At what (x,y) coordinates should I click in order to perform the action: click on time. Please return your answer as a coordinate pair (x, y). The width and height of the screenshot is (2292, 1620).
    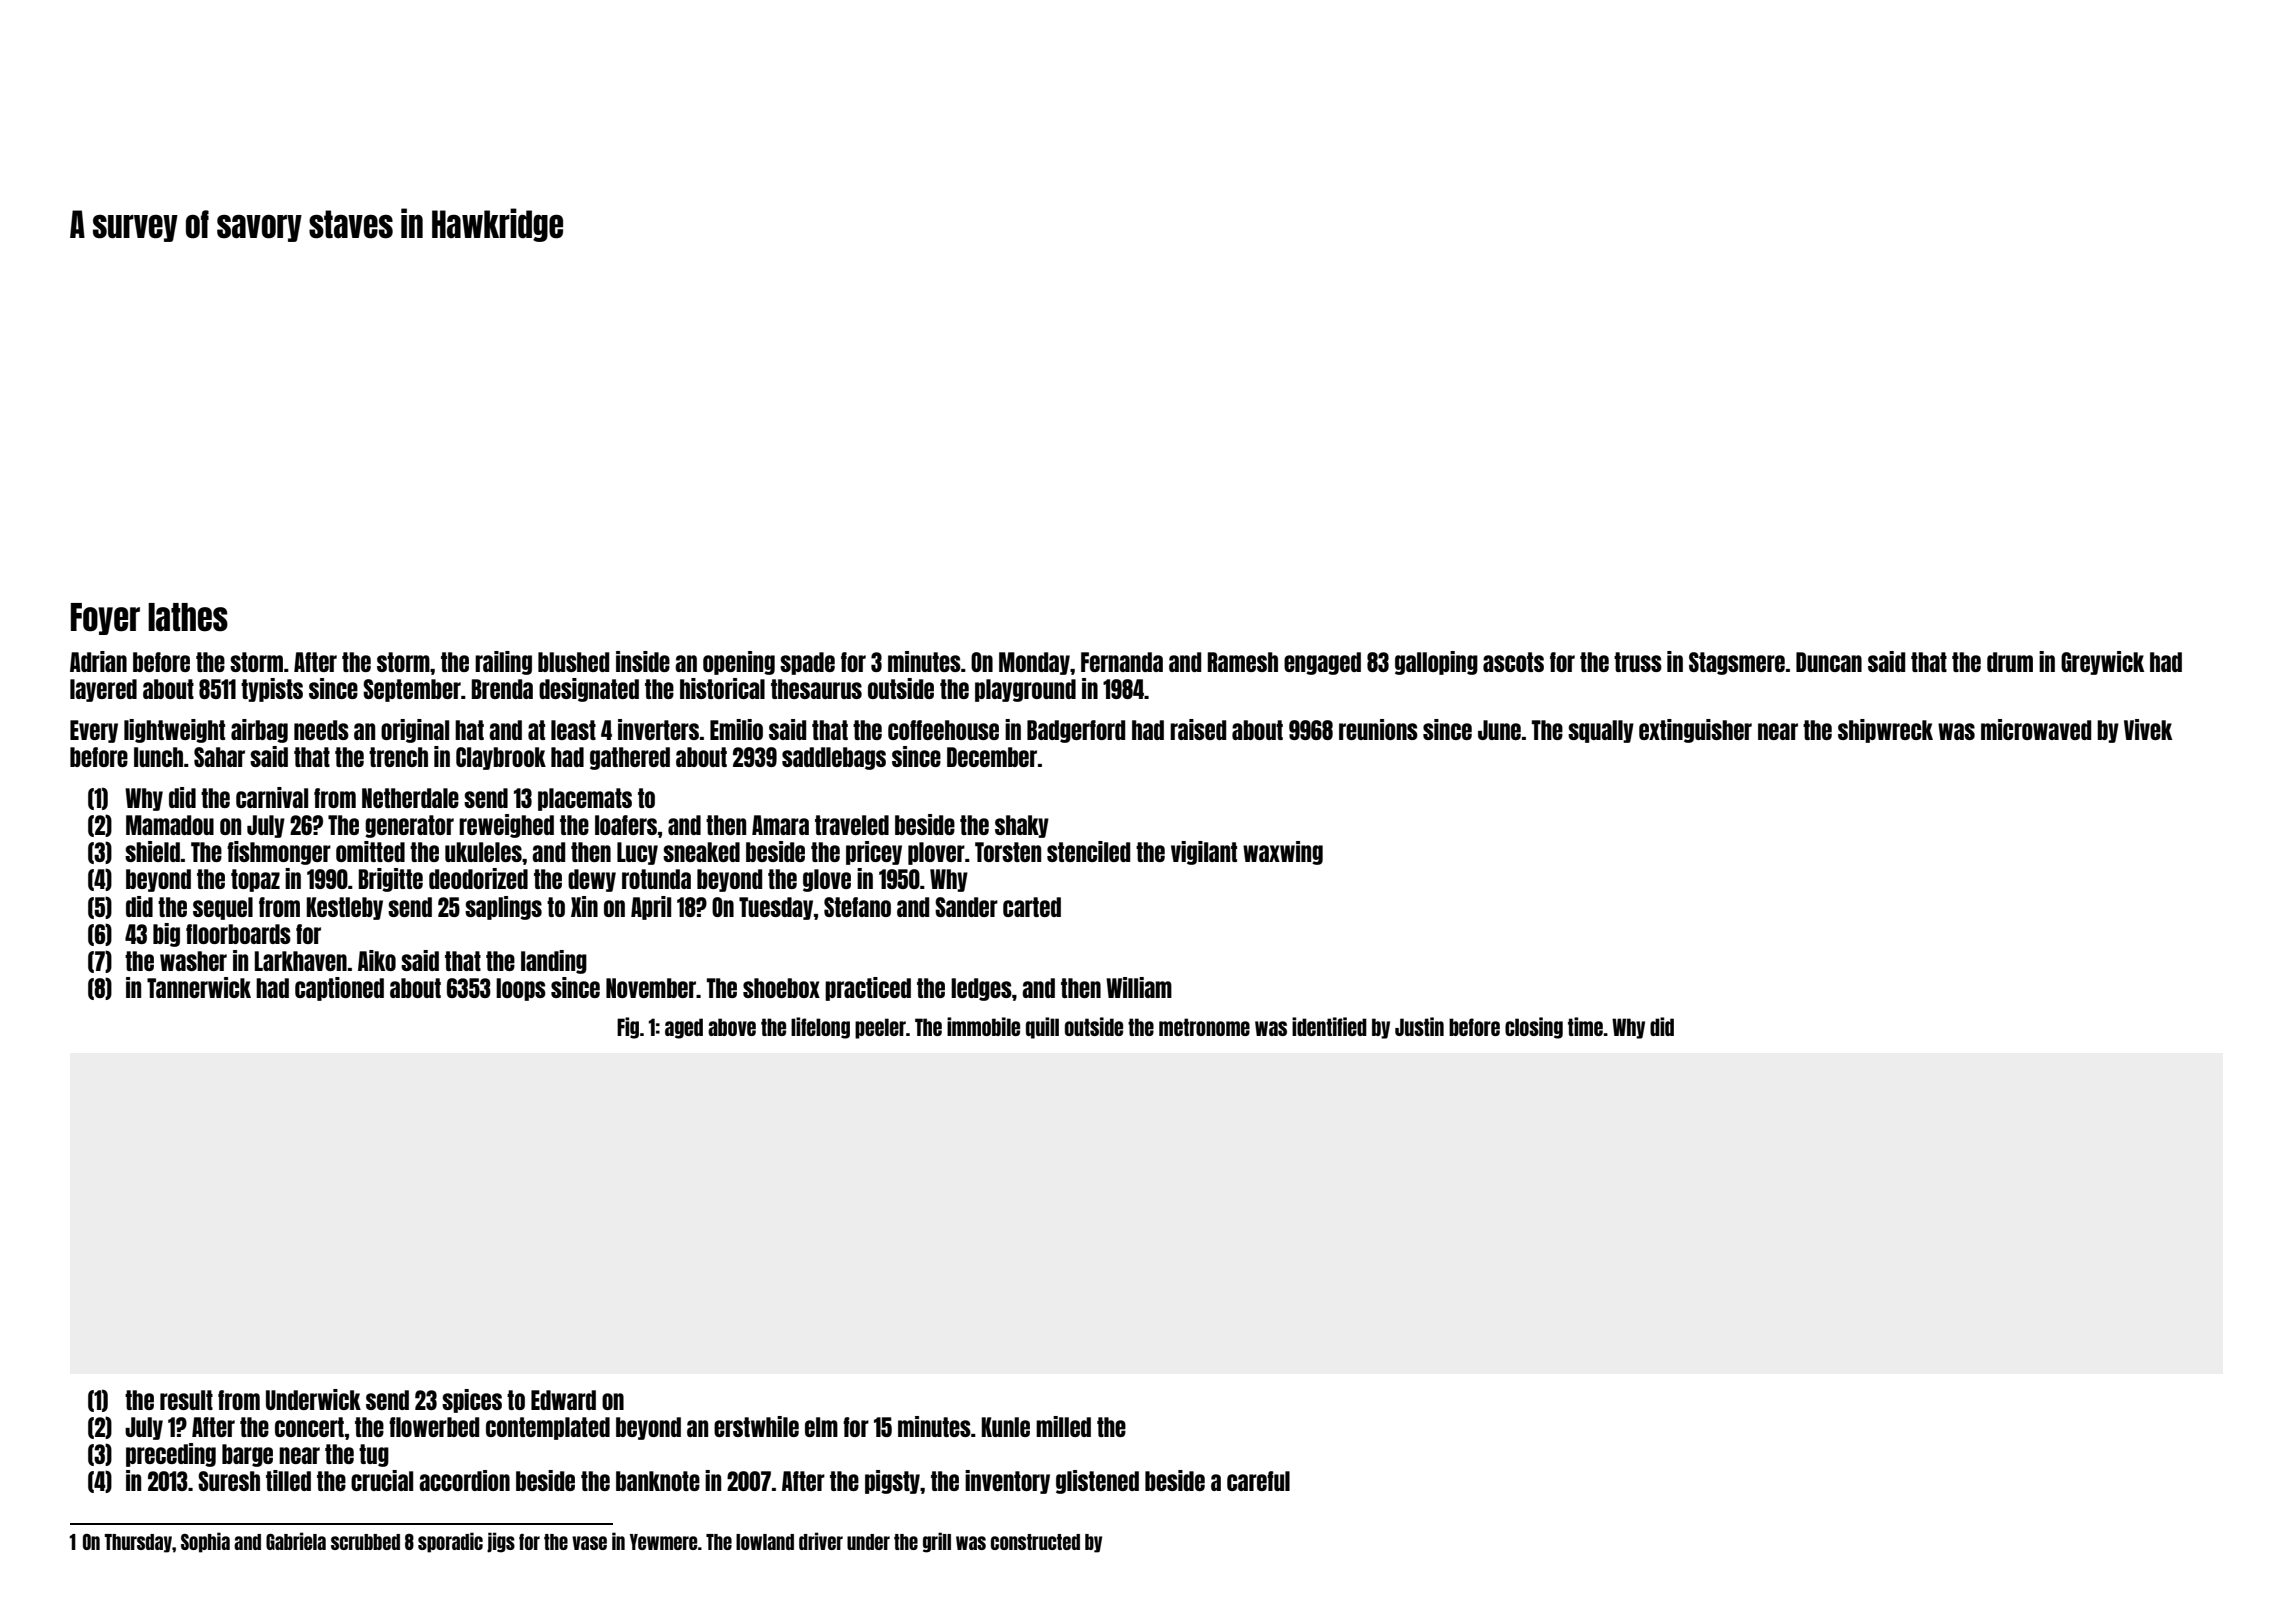
    Looking at the image, I should click on (1585, 1026).
